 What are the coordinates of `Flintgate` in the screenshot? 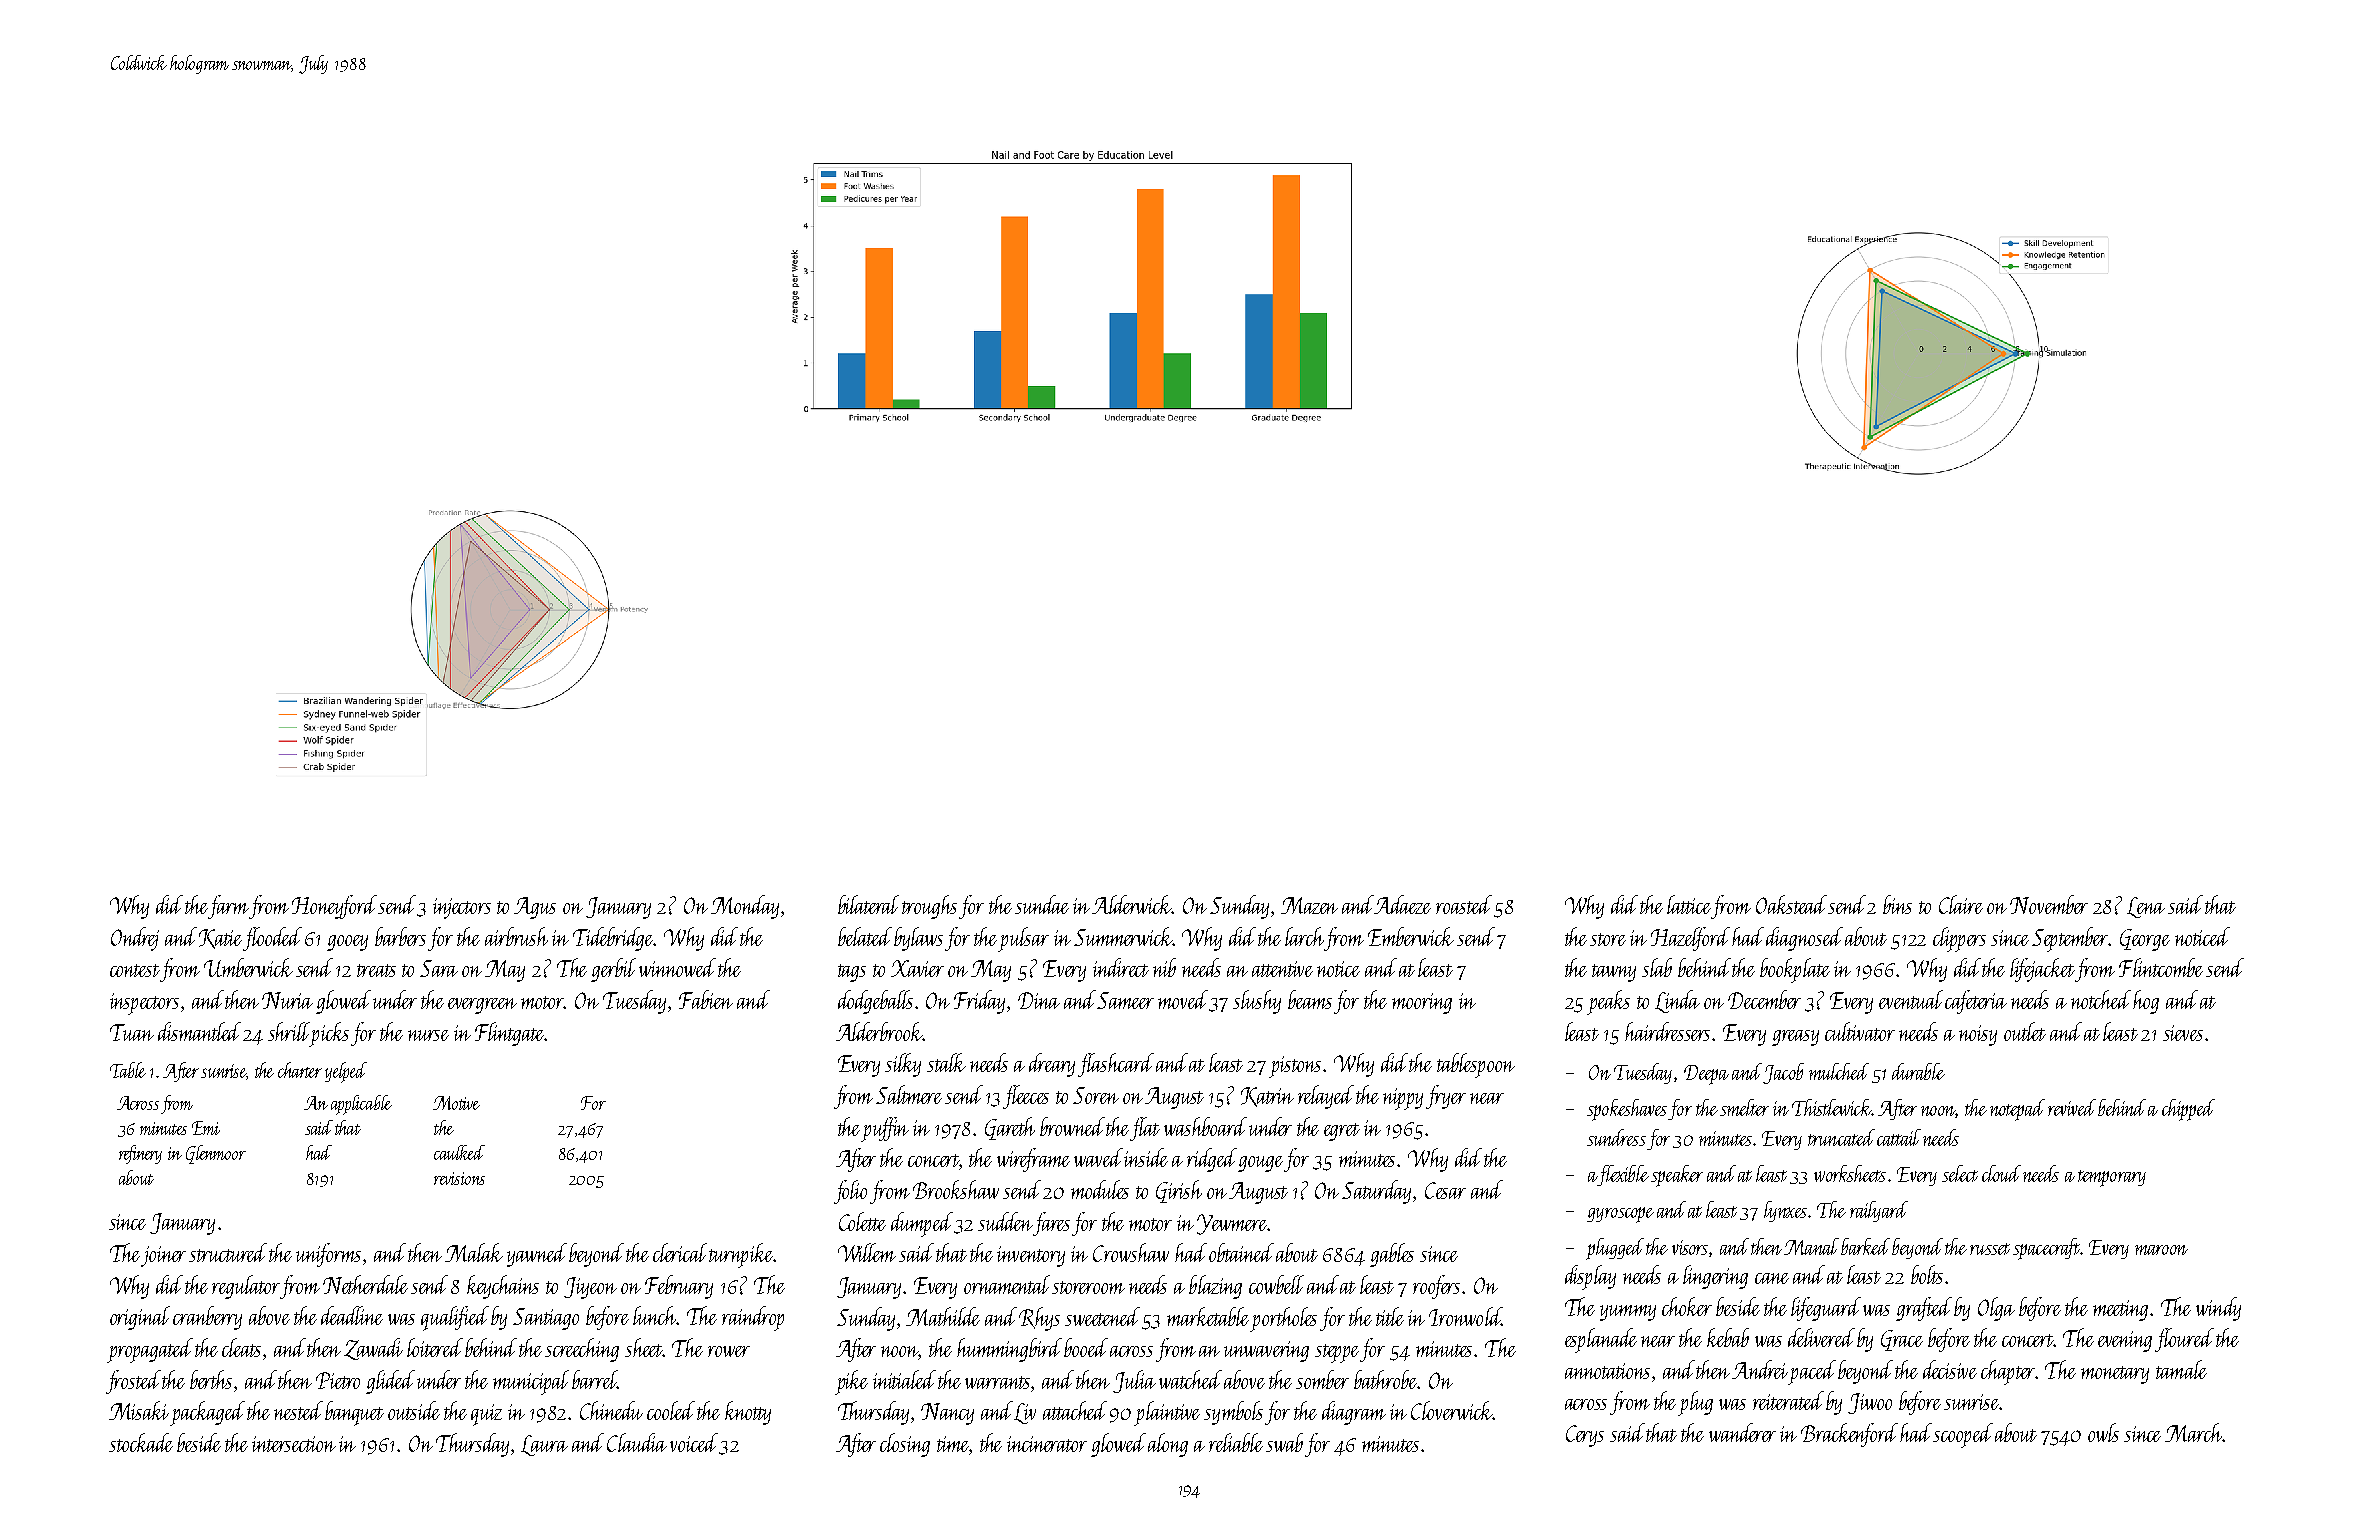 It's located at (510, 1034).
